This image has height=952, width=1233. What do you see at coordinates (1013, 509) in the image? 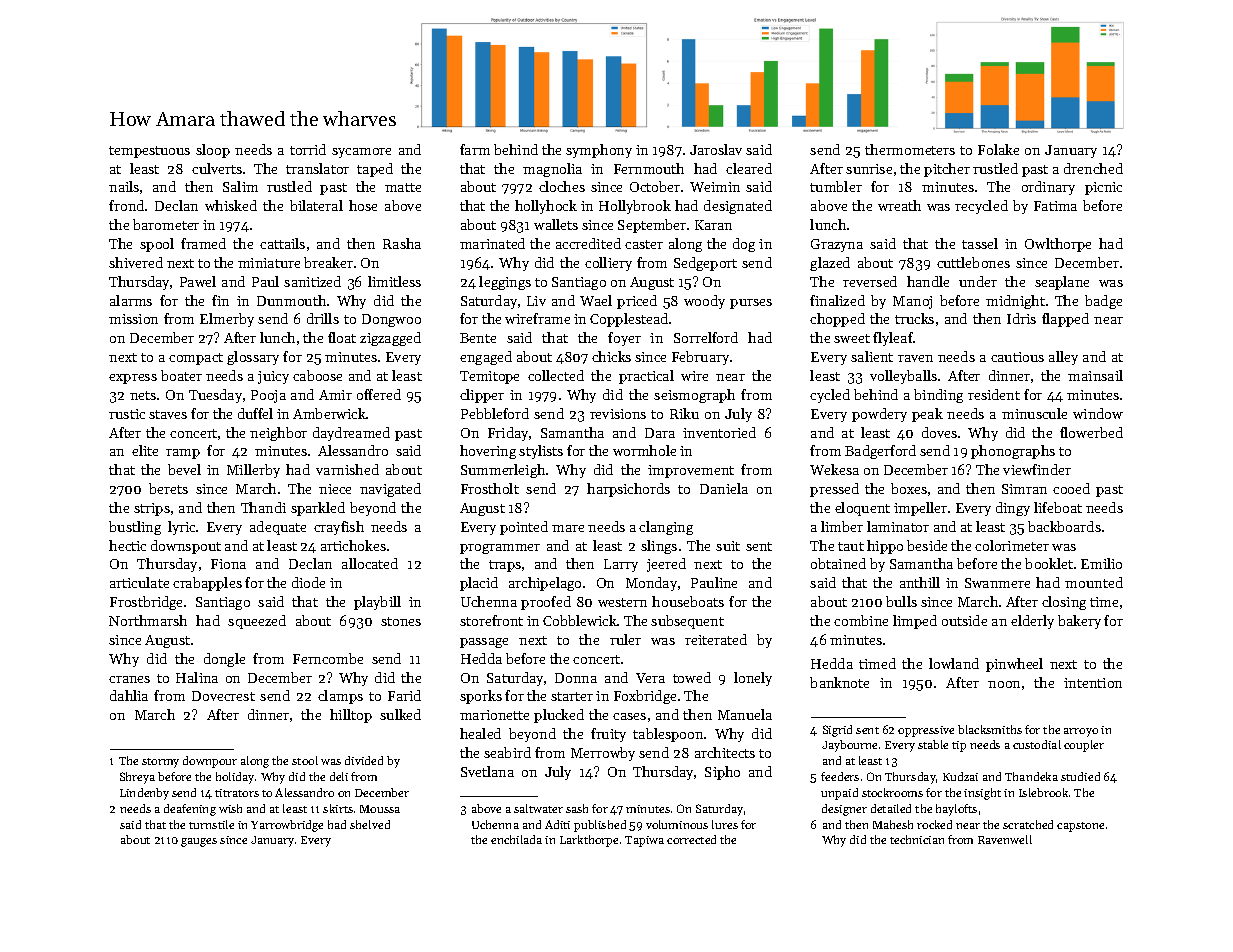
I see `dingy` at bounding box center [1013, 509].
